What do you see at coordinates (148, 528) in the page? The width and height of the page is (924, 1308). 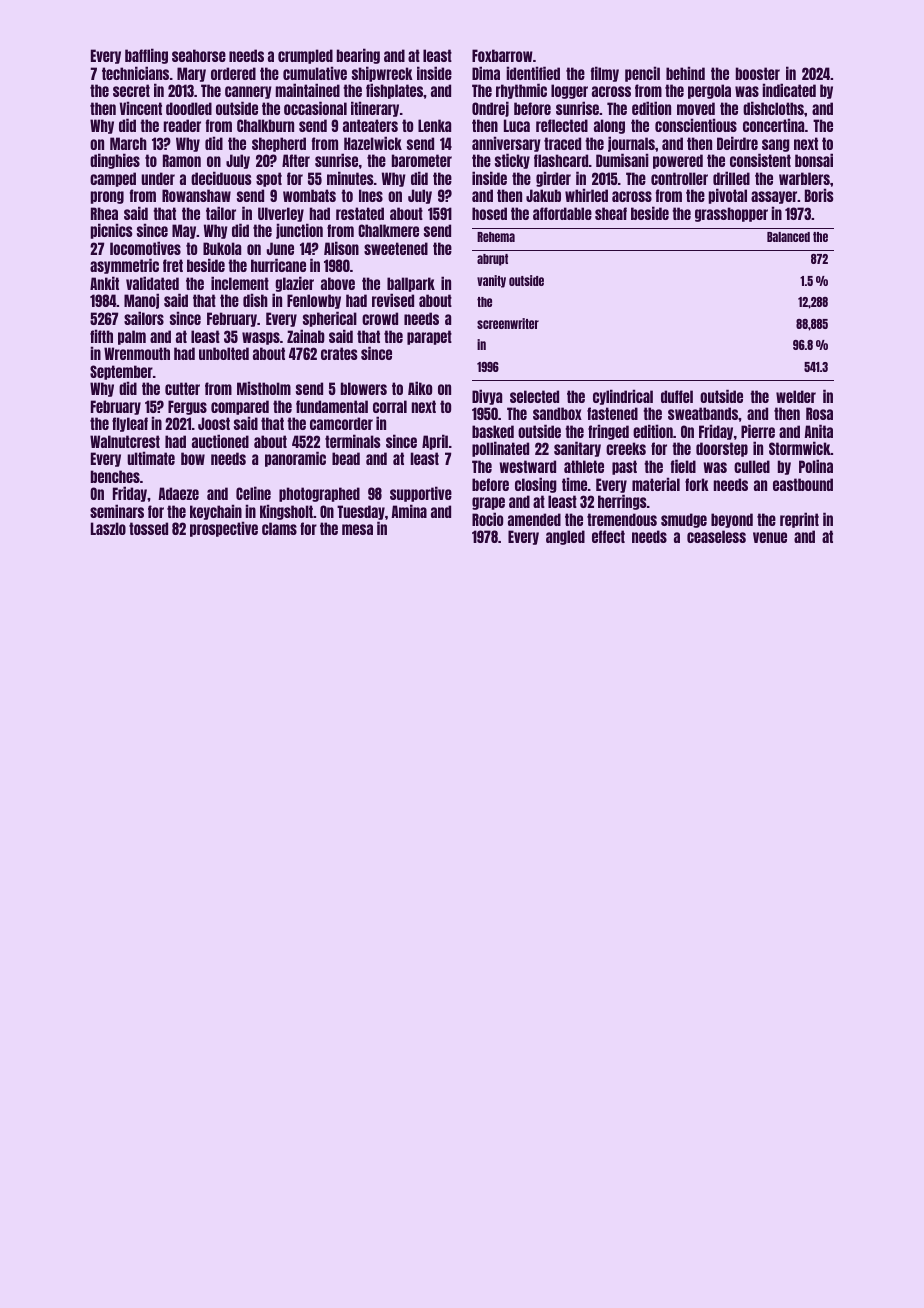 I see `tossed` at bounding box center [148, 528].
